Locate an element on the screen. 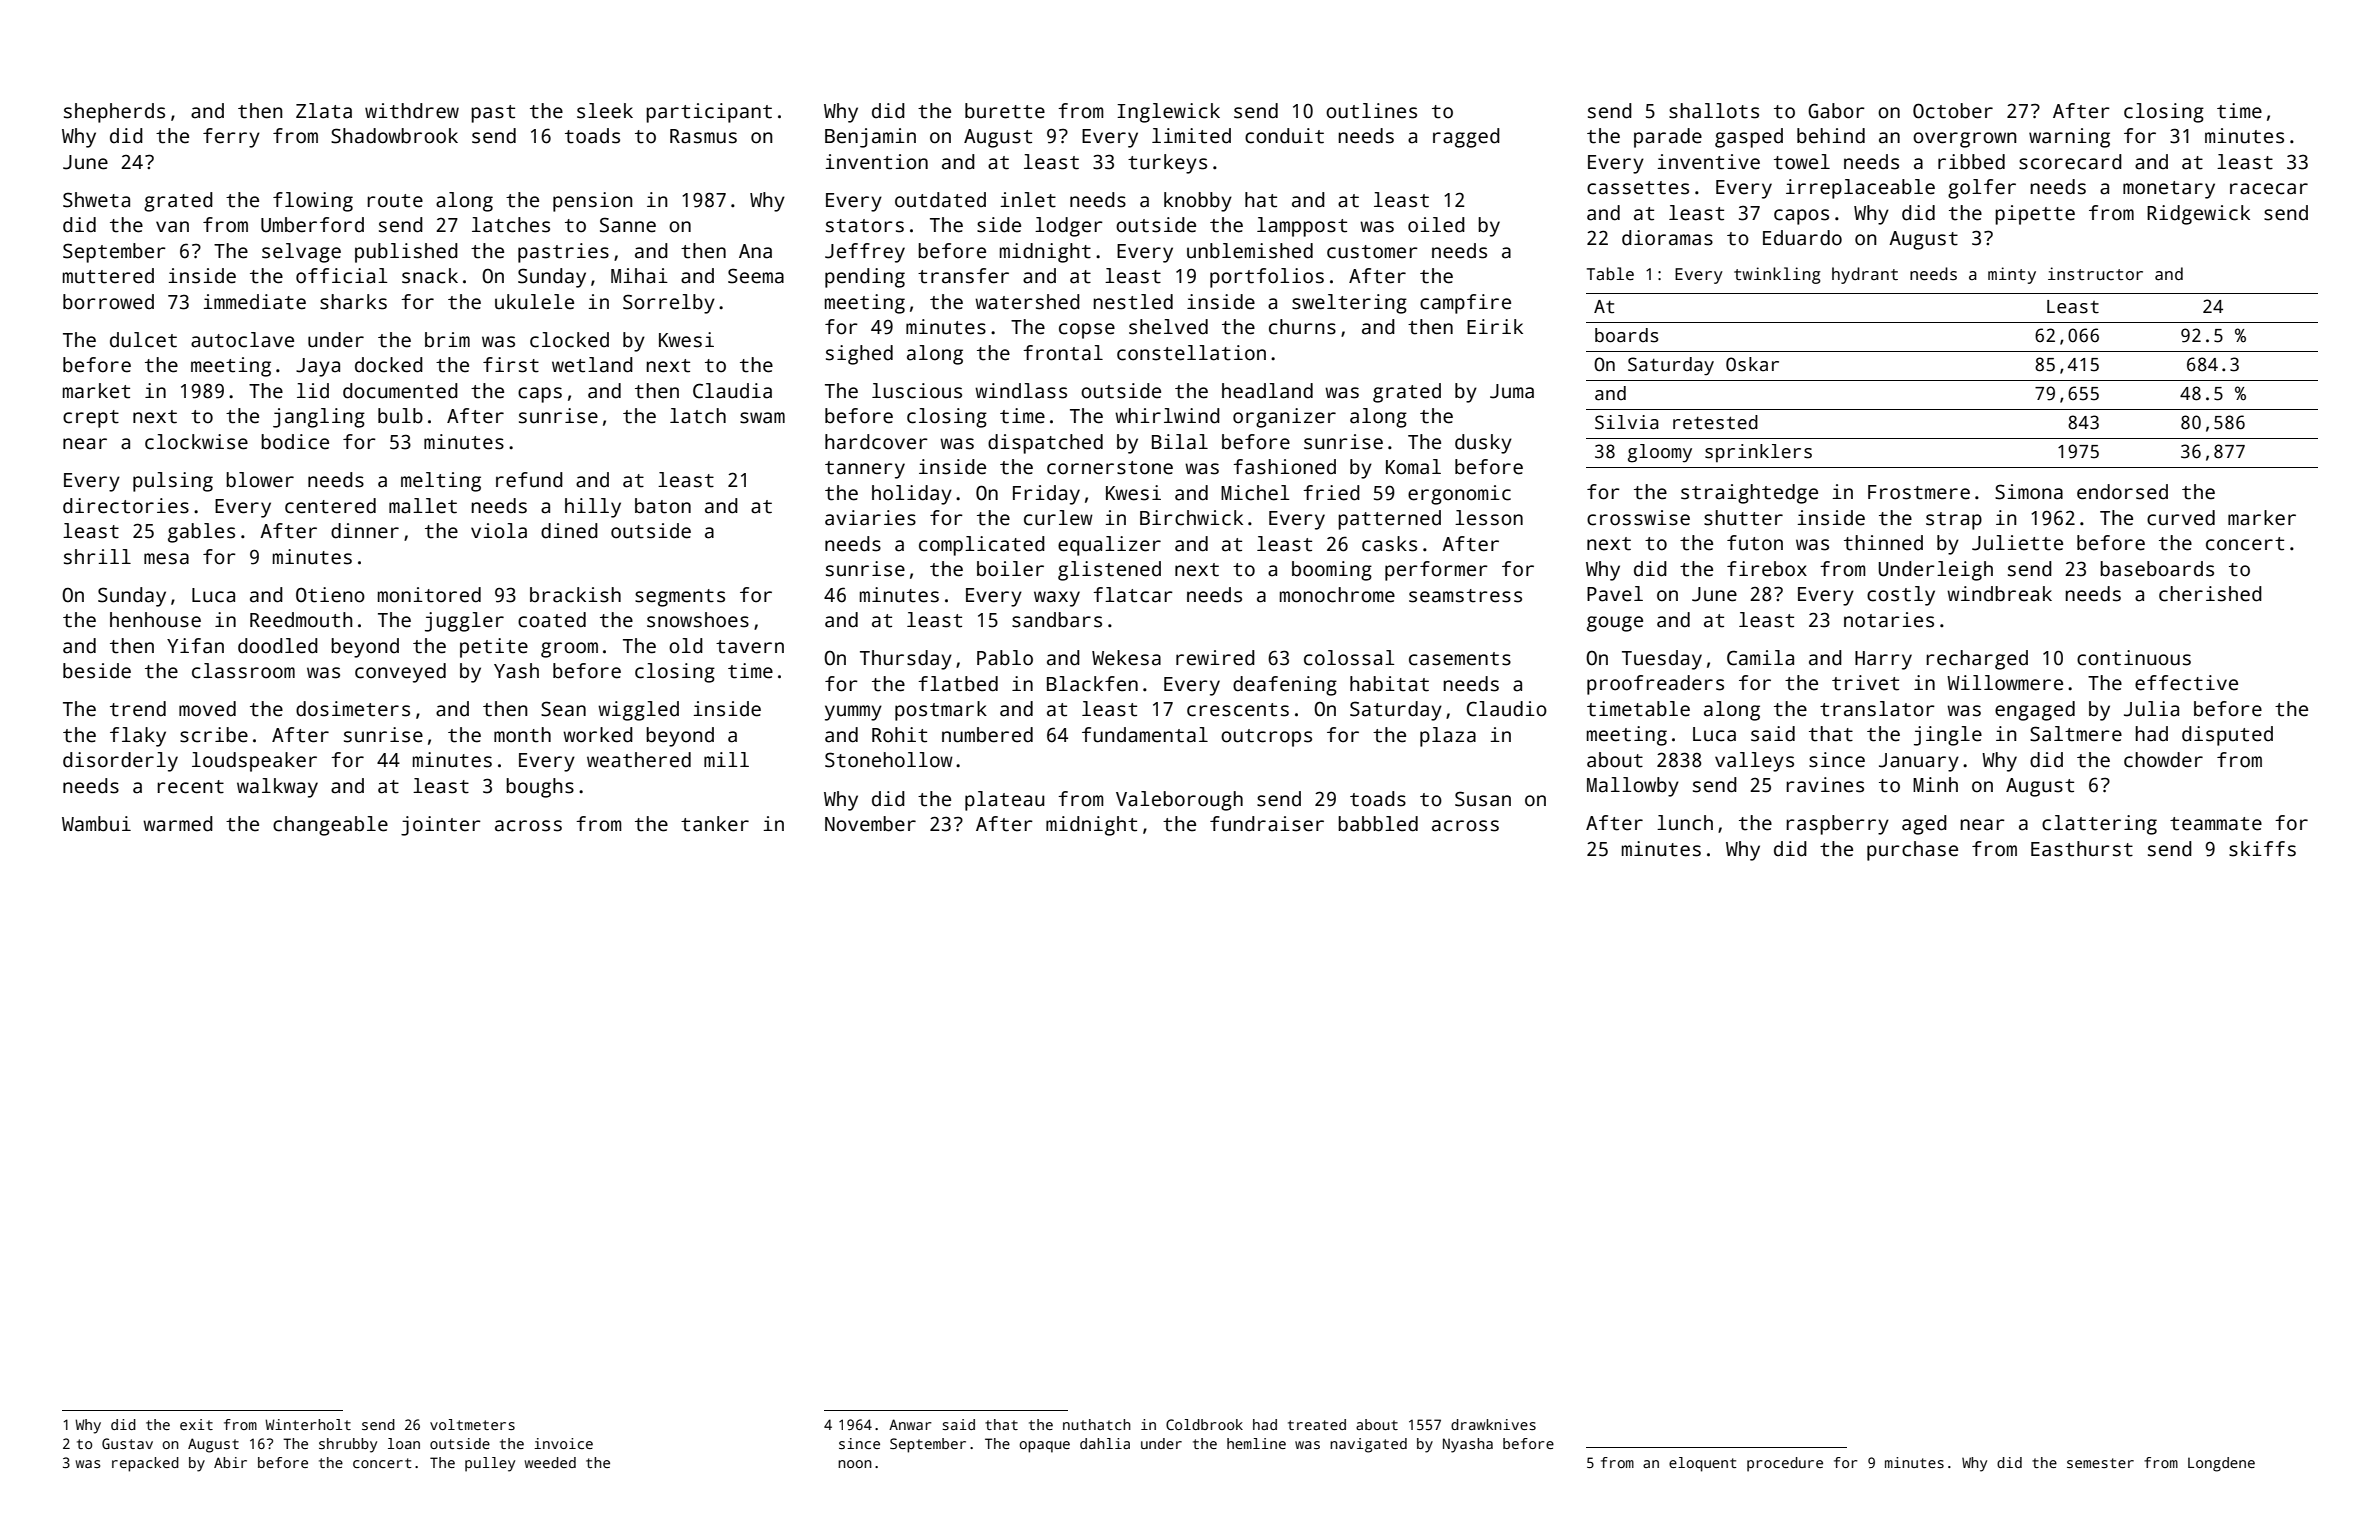  outdated is located at coordinates (940, 200).
